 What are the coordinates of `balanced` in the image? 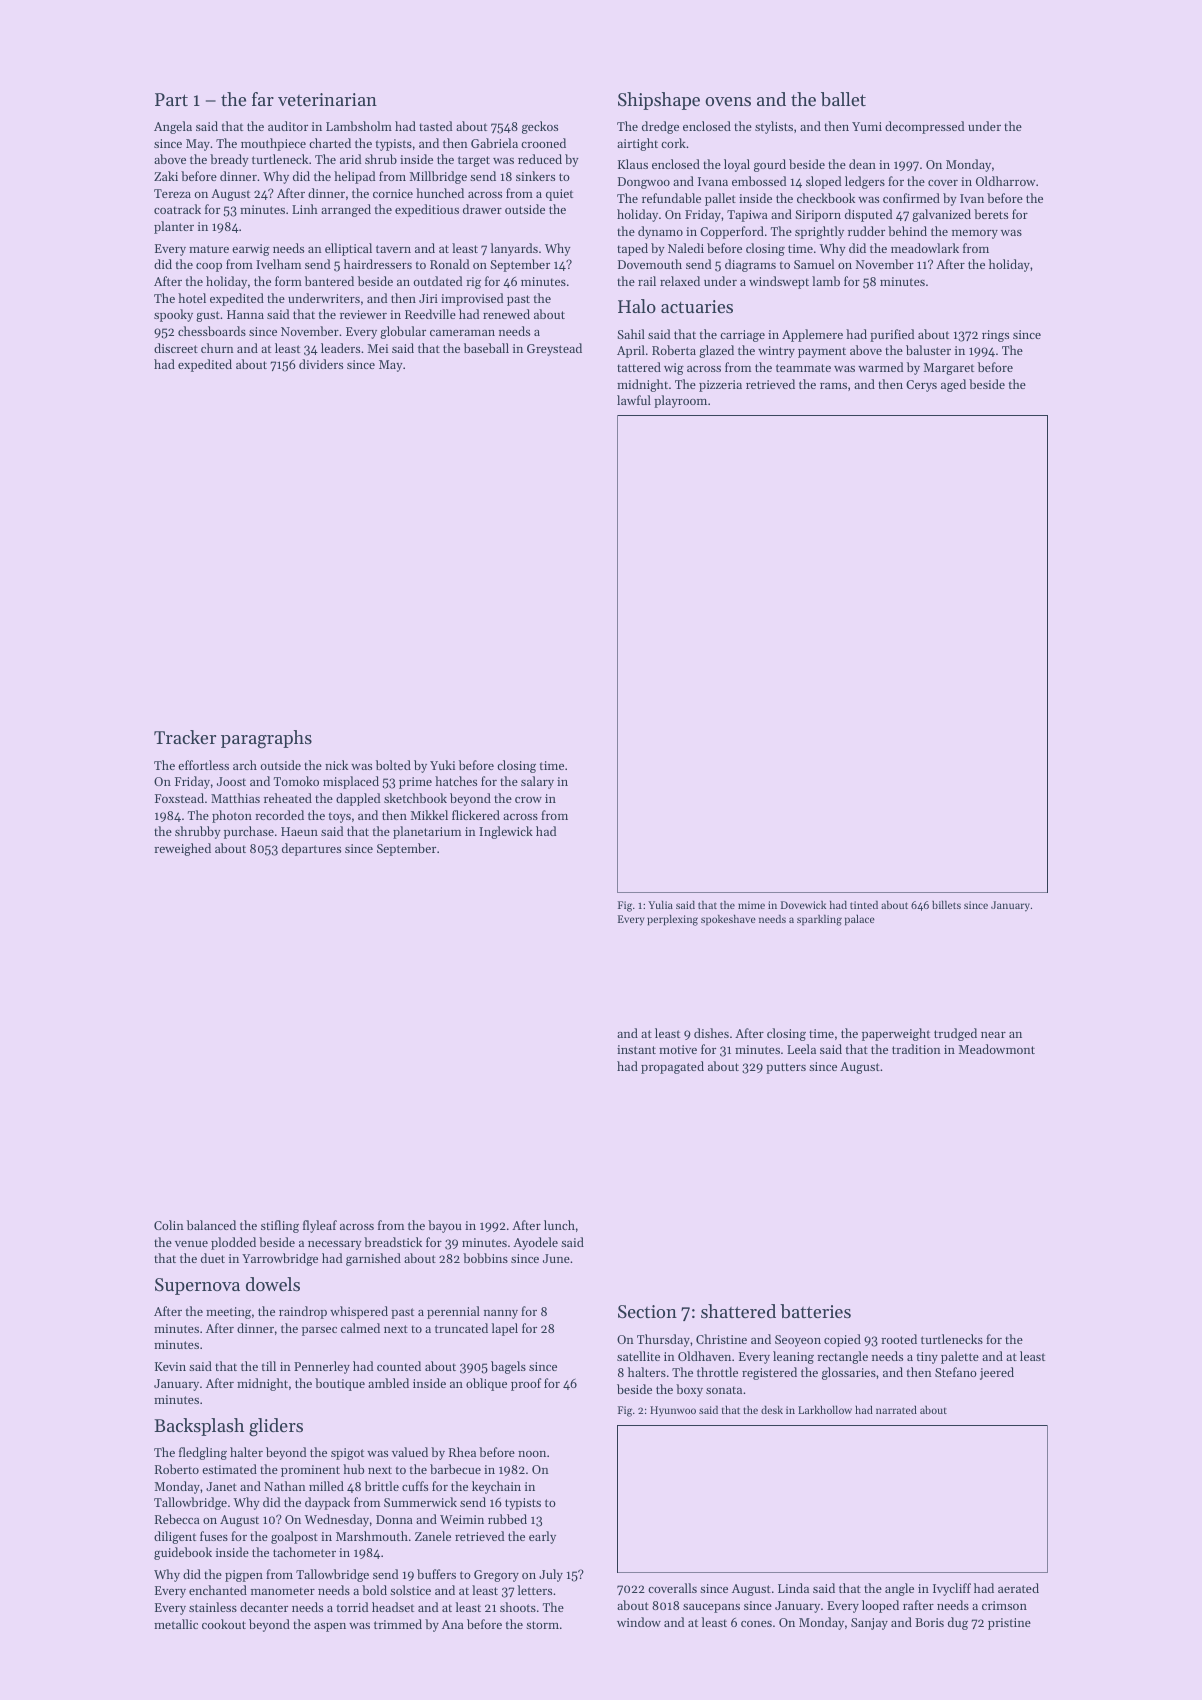 It's located at (211, 1225).
